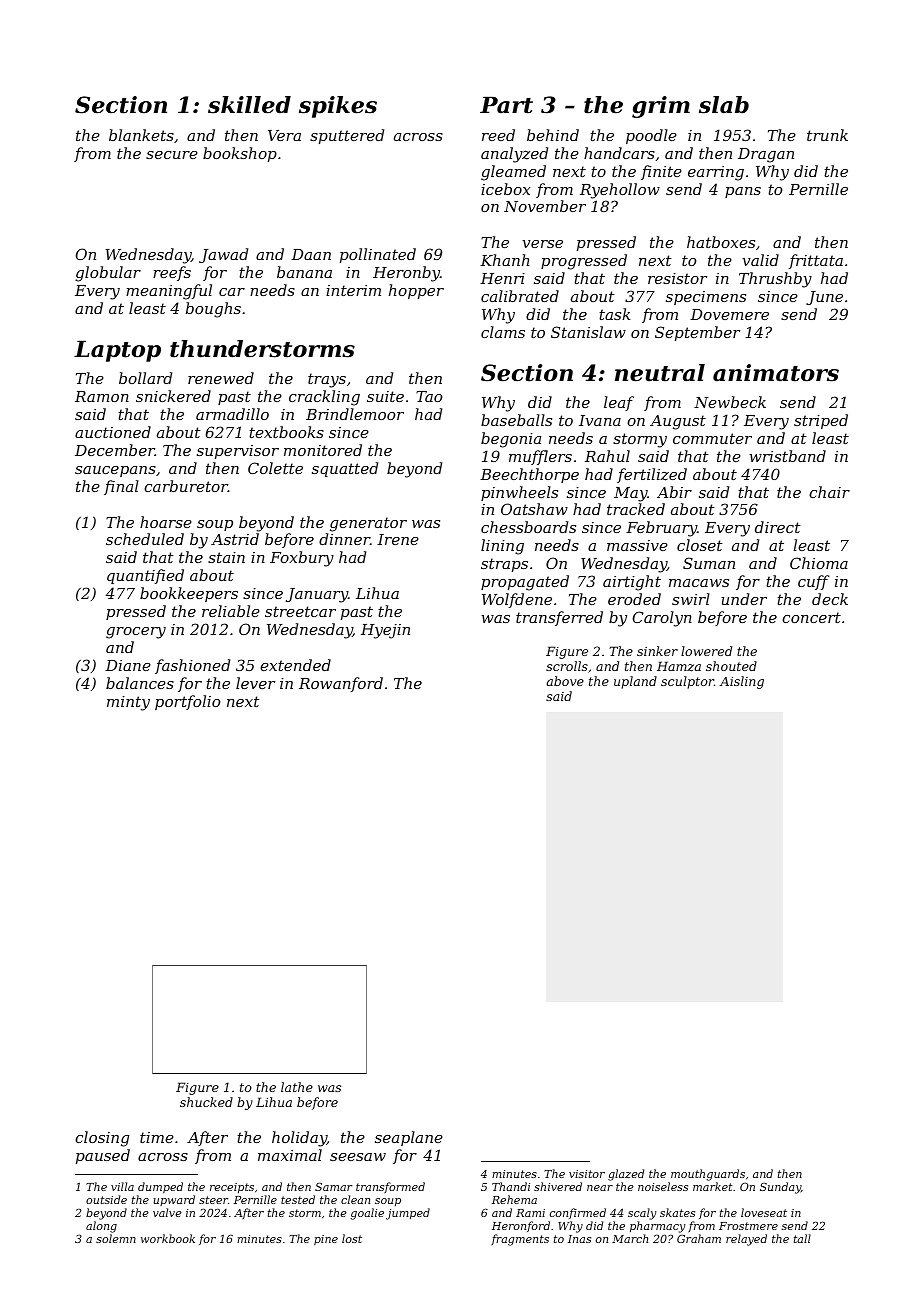  I want to click on visitor, so click(587, 1174).
